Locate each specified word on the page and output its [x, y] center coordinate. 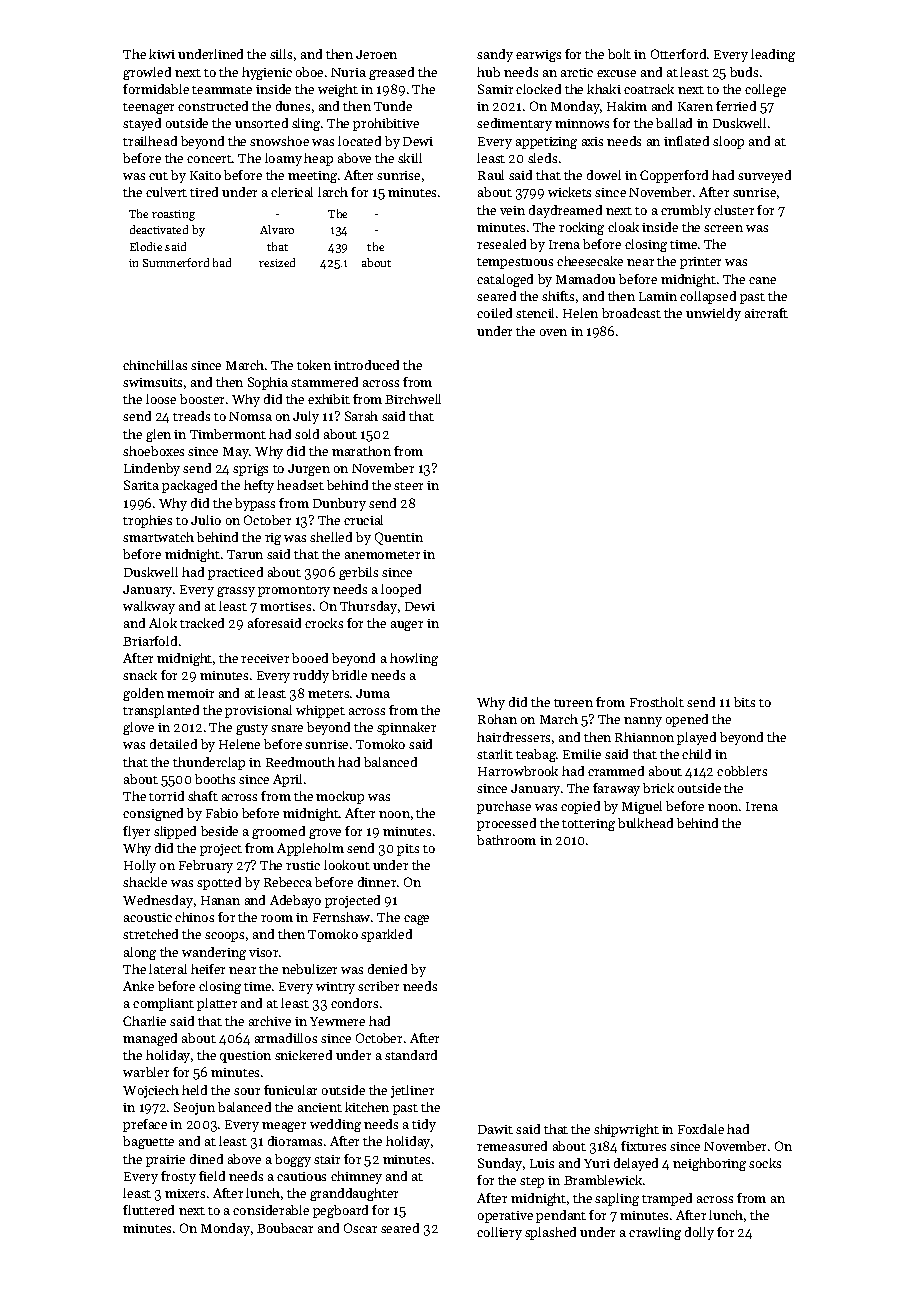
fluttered [148, 1210]
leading [773, 55]
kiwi [162, 54]
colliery [499, 1233]
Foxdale [701, 1129]
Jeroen [376, 54]
